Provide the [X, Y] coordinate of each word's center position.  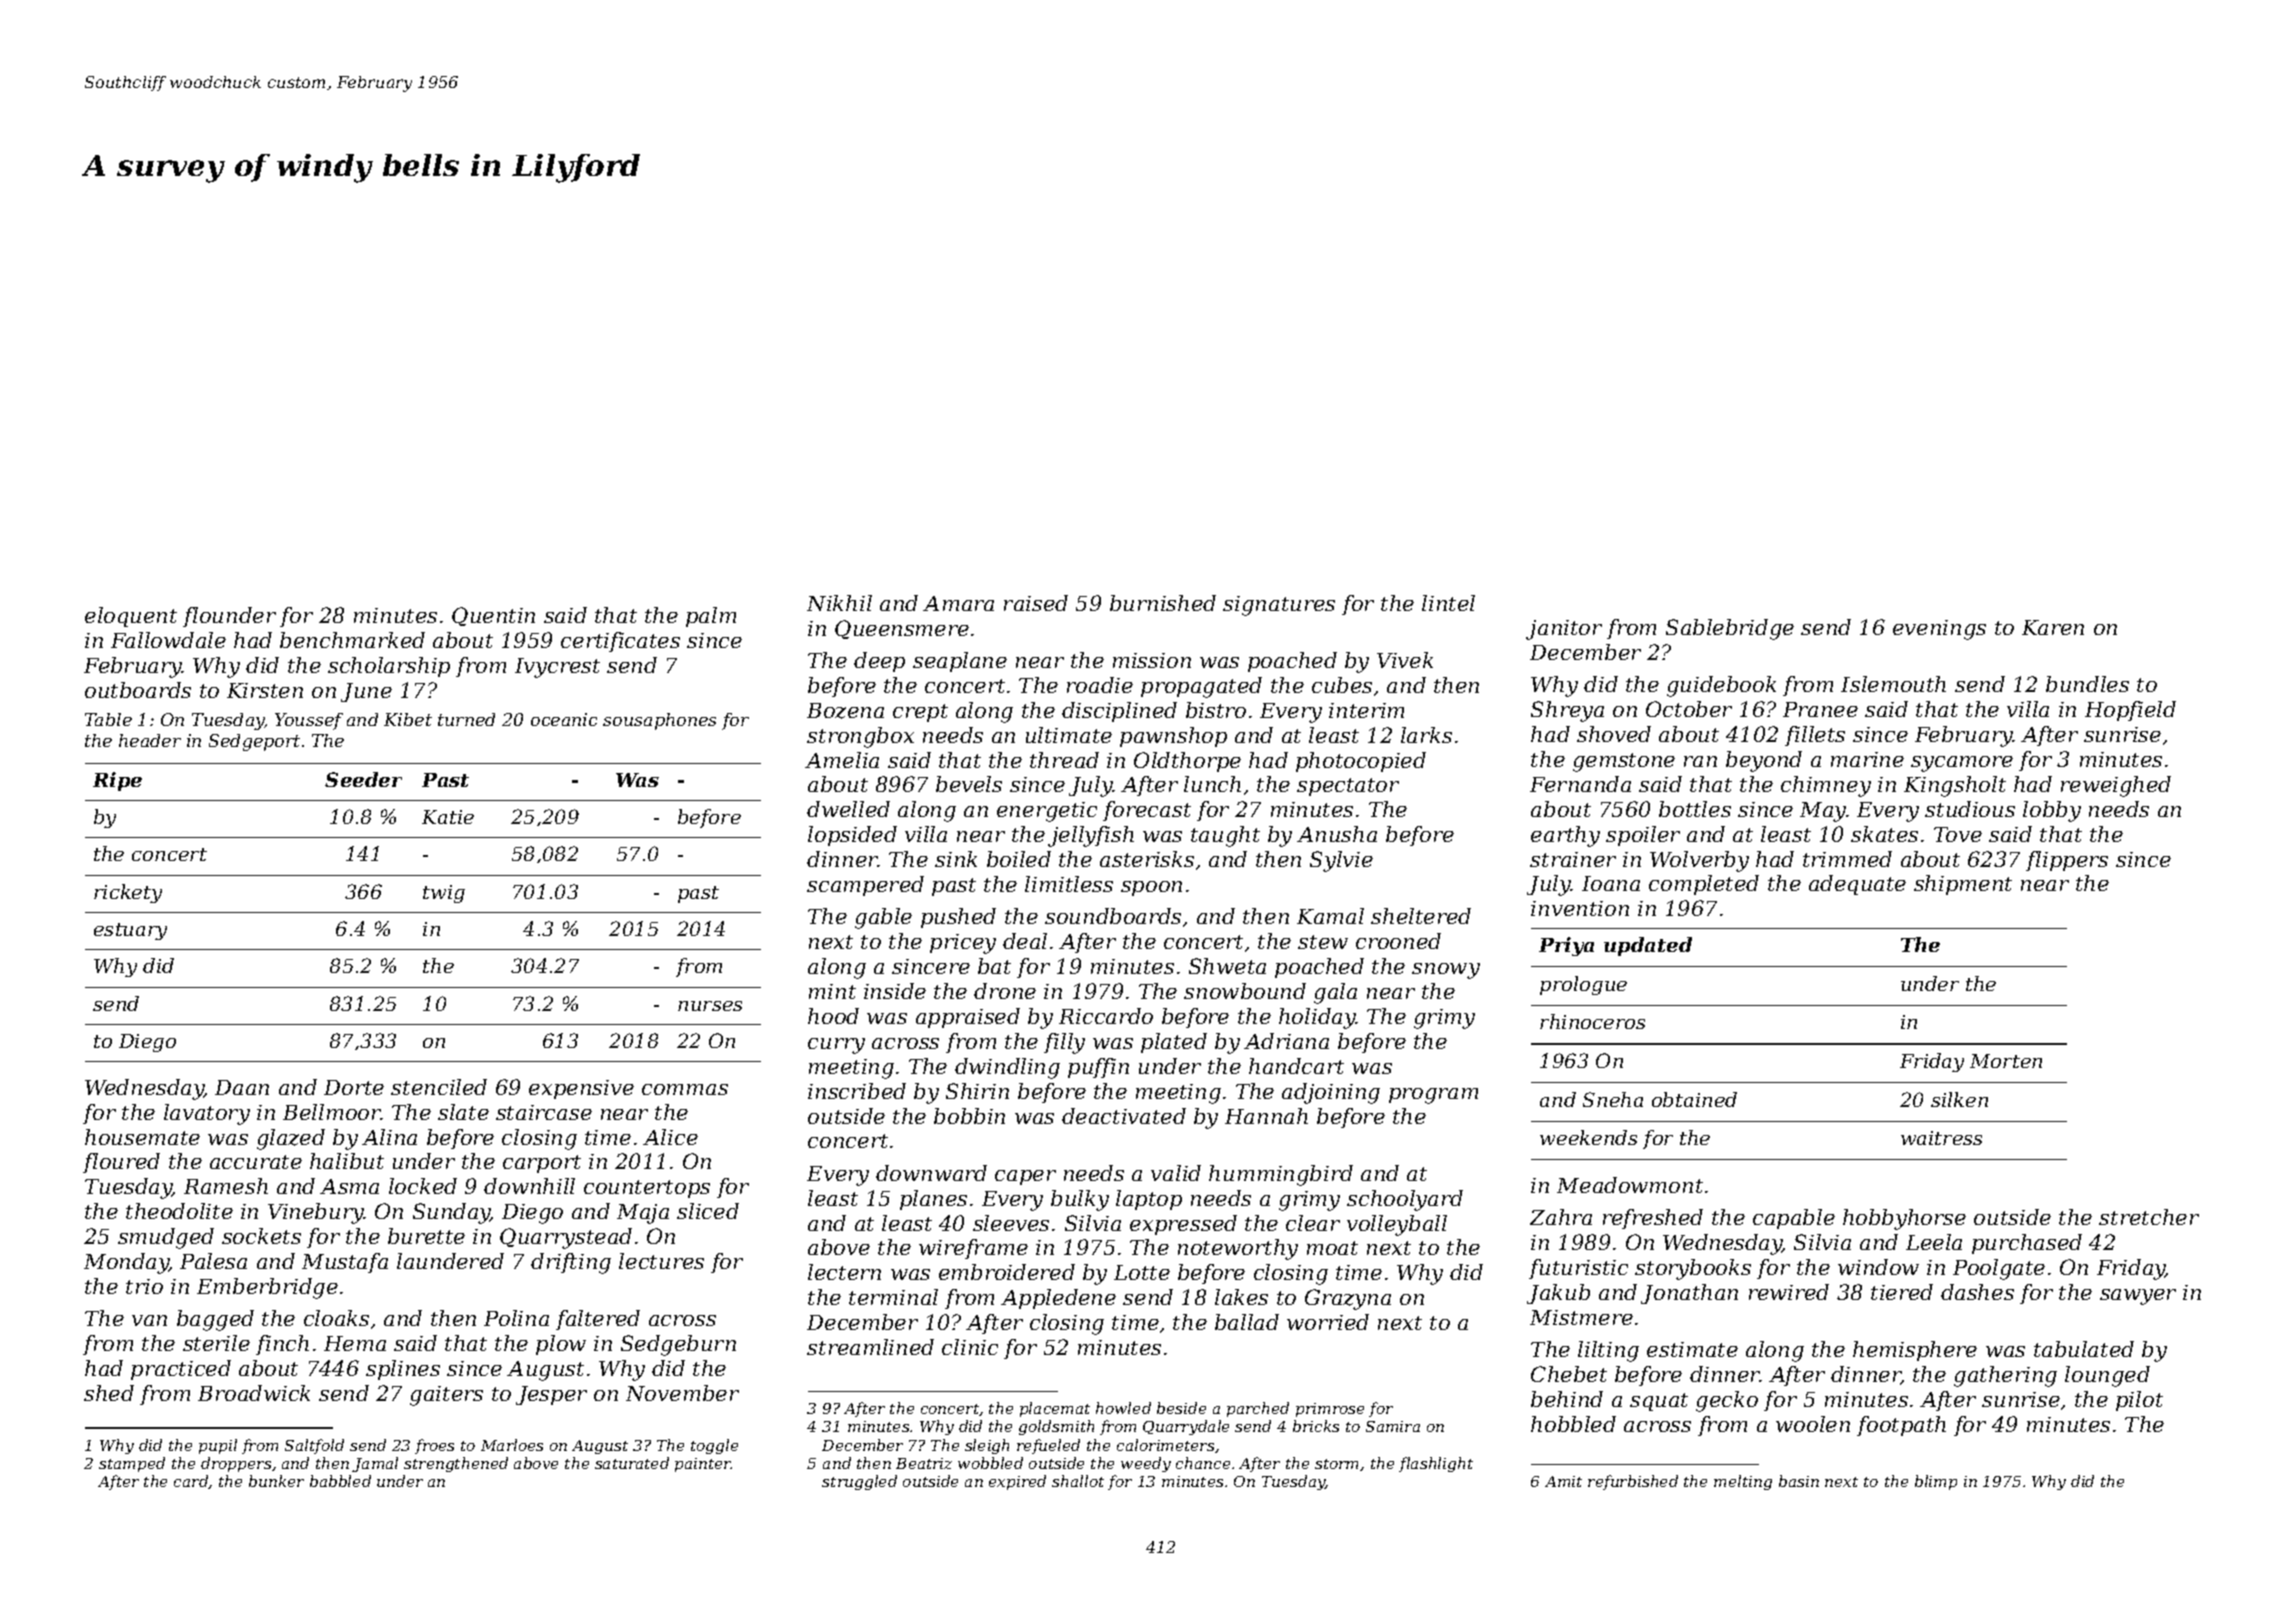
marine [1867, 759]
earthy [1565, 836]
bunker [276, 1481]
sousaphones [659, 721]
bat [994, 966]
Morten [2006, 1061]
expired [1017, 1482]
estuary [130, 931]
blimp [1936, 1482]
